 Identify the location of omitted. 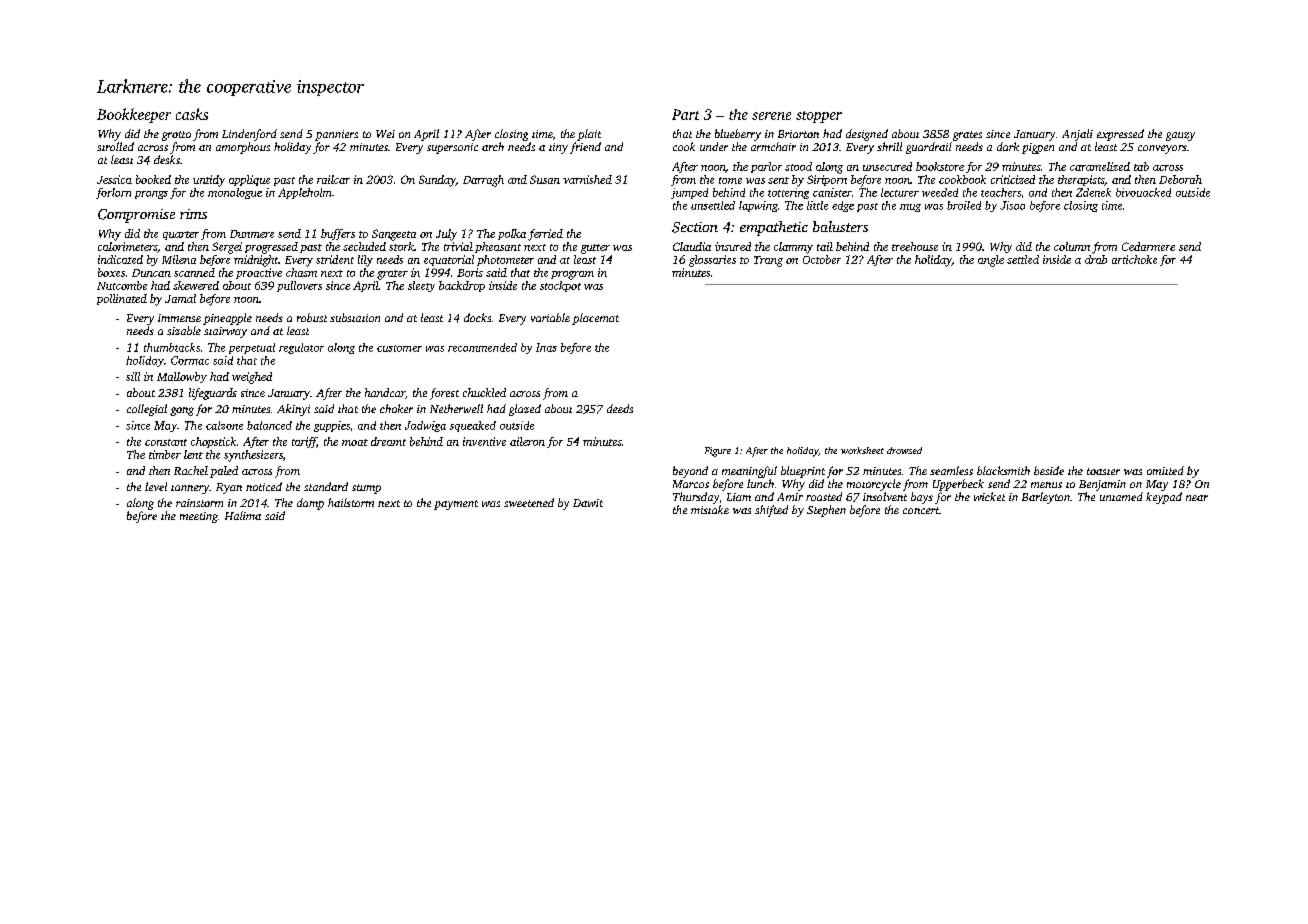
(1165, 470).
